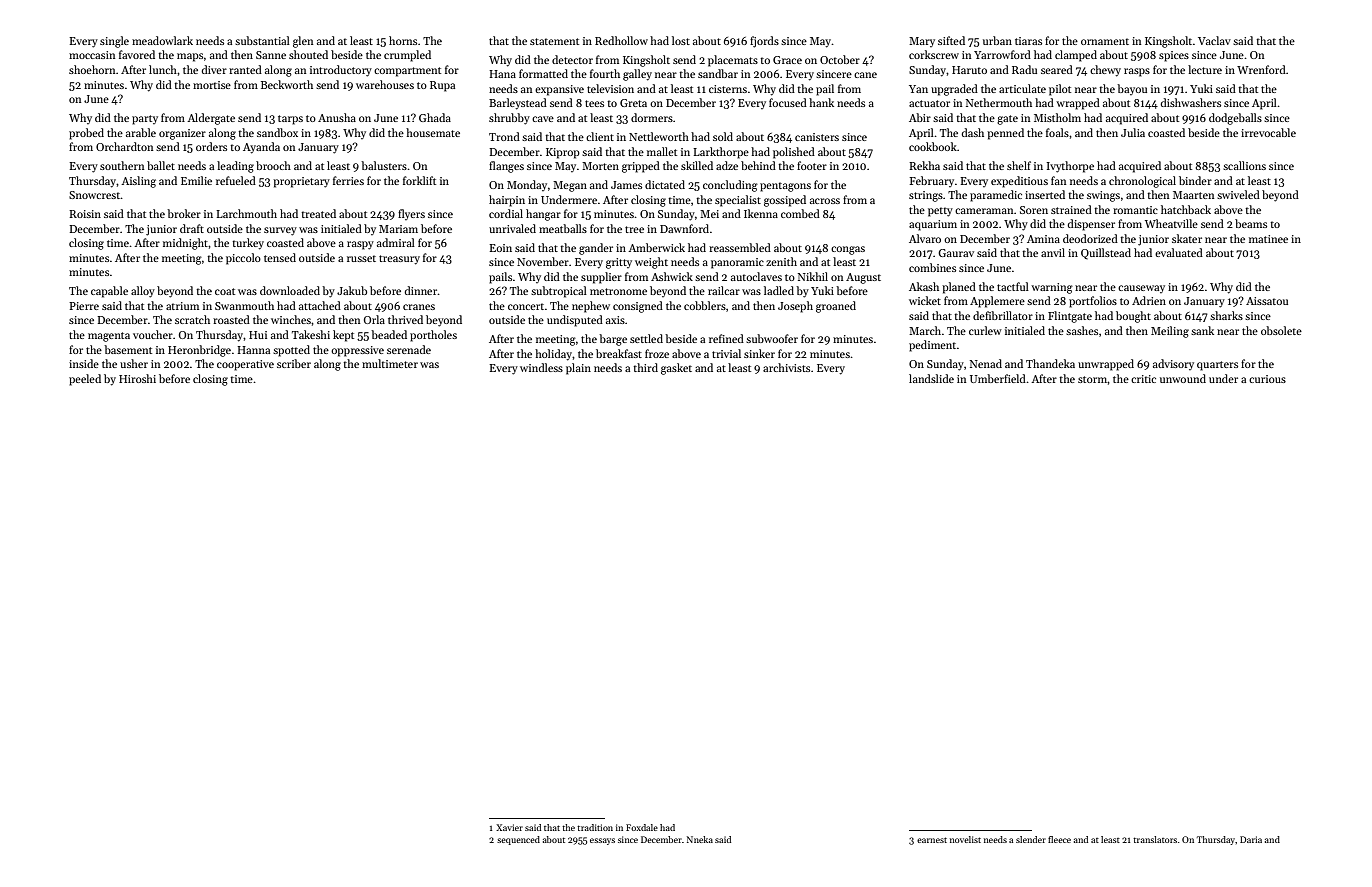 The width and height of the image is (1372, 887). Describe the element at coordinates (85, 380) in the image. I see `peeled` at that location.
